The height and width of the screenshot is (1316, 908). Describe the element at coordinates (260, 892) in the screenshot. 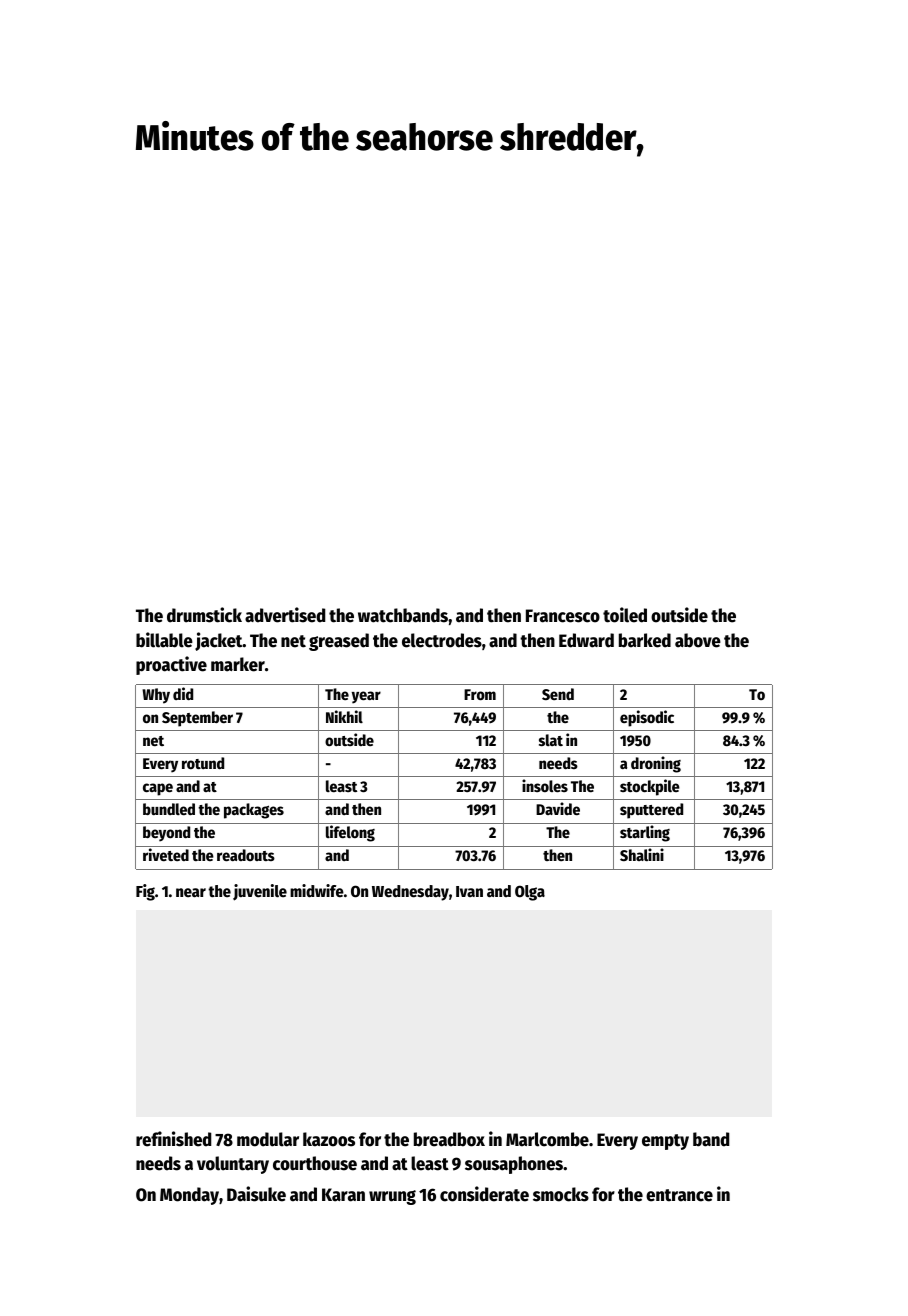

I see `juvenile` at that location.
